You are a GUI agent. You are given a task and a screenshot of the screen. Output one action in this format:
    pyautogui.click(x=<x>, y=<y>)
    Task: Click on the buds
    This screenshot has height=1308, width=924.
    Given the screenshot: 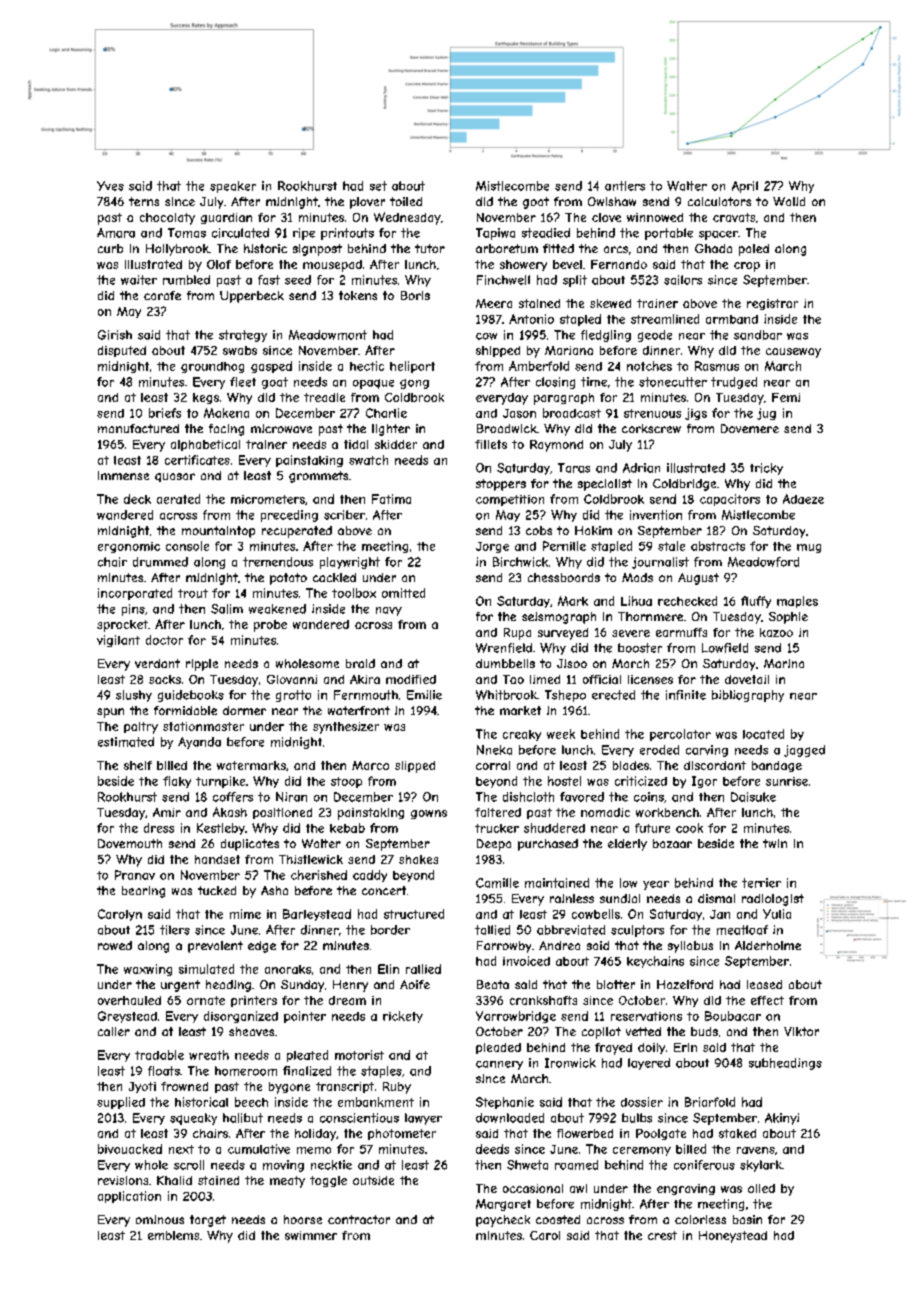 What is the action you would take?
    pyautogui.click(x=704, y=1031)
